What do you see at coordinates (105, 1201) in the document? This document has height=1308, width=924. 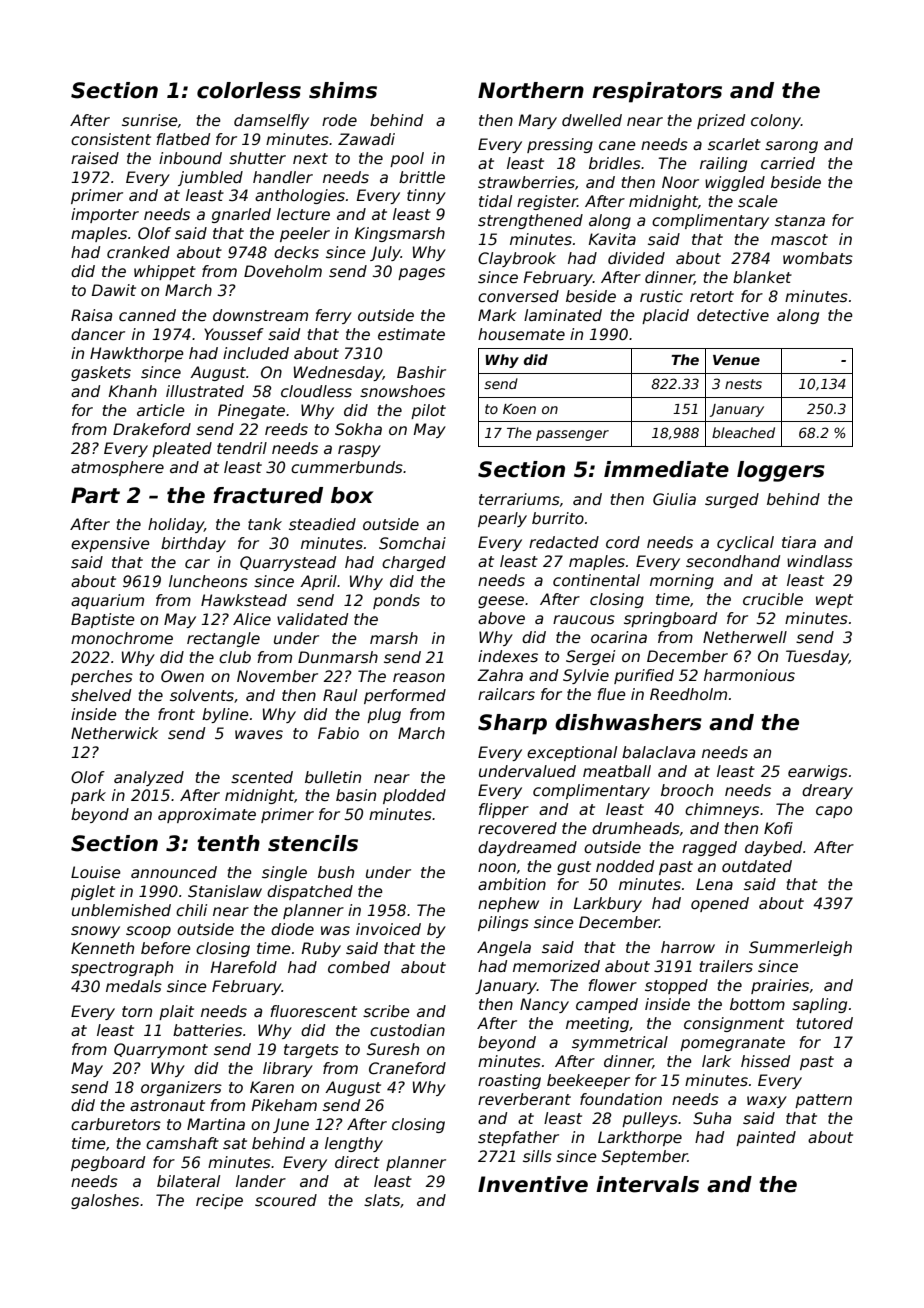 I see `galoshes` at bounding box center [105, 1201].
